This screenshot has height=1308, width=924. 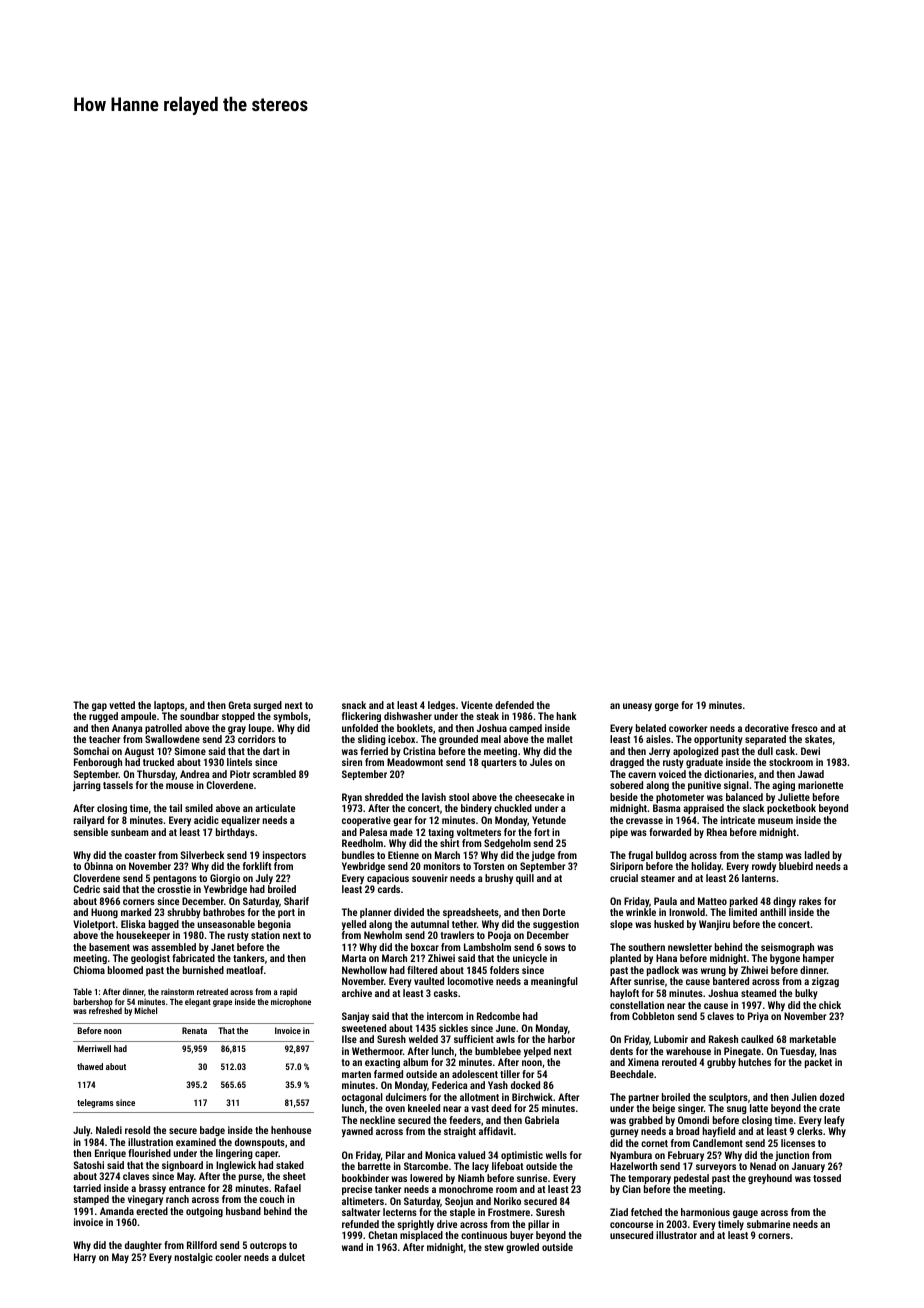 I want to click on crosstie, so click(x=174, y=889).
